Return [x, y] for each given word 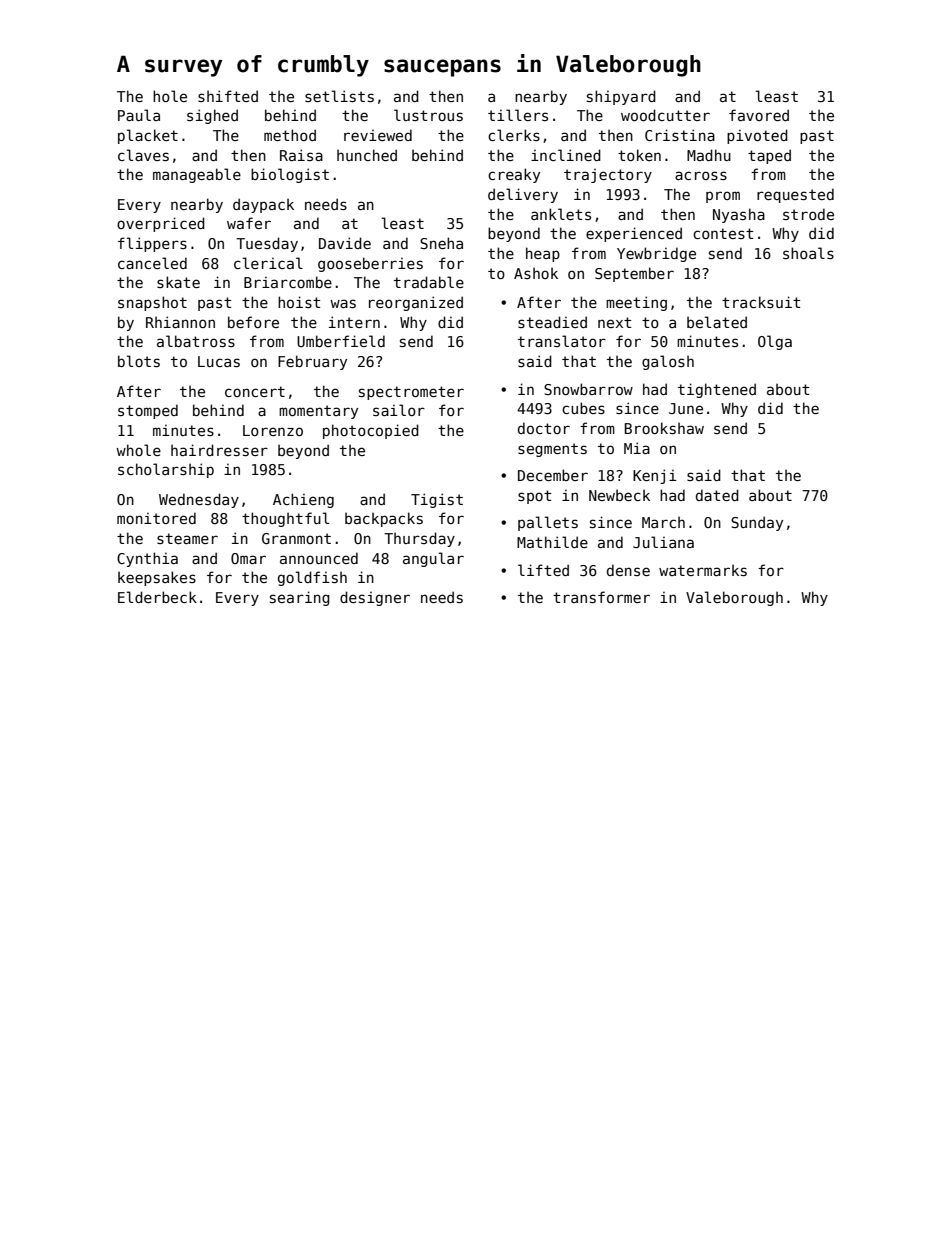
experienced [634, 234]
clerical [268, 263]
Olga [775, 342]
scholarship [166, 470]
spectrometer [411, 393]
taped [769, 156]
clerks [514, 135]
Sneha [441, 243]
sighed [212, 116]
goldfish [312, 578]
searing [300, 598]
